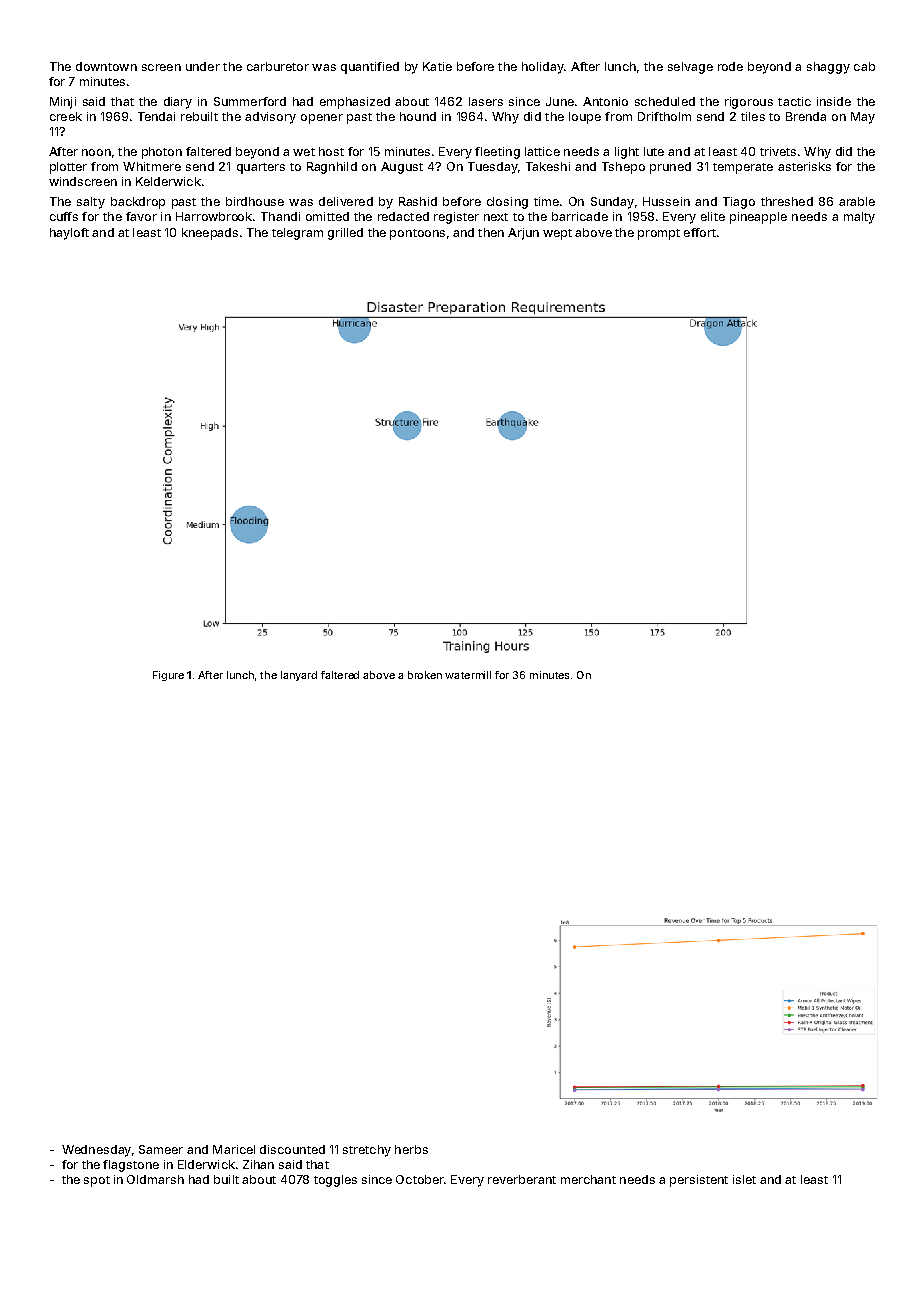 Image resolution: width=924 pixels, height=1308 pixels. What do you see at coordinates (864, 66) in the image?
I see `cab` at bounding box center [864, 66].
